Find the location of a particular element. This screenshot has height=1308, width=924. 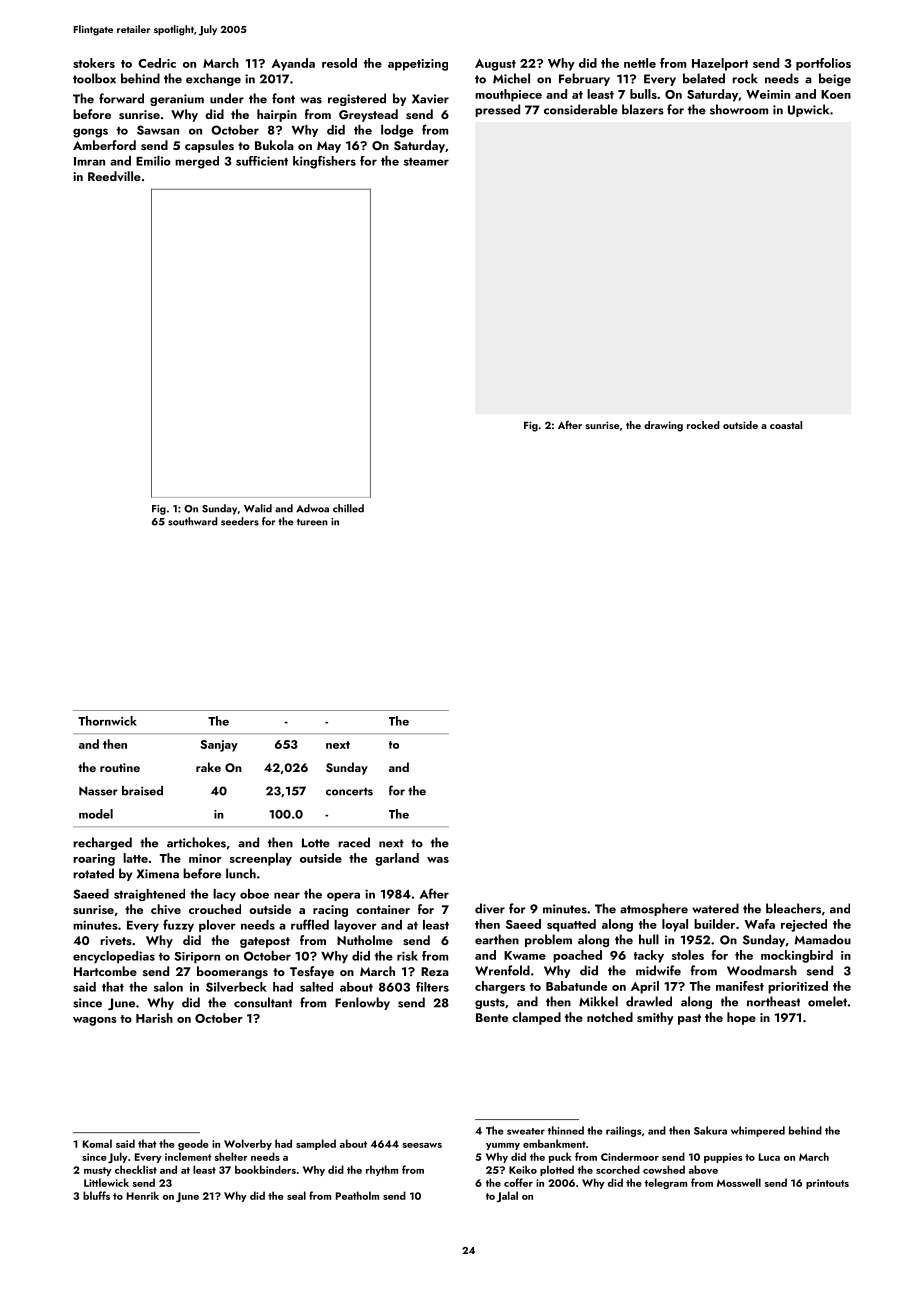

wagons is located at coordinates (95, 1021).
